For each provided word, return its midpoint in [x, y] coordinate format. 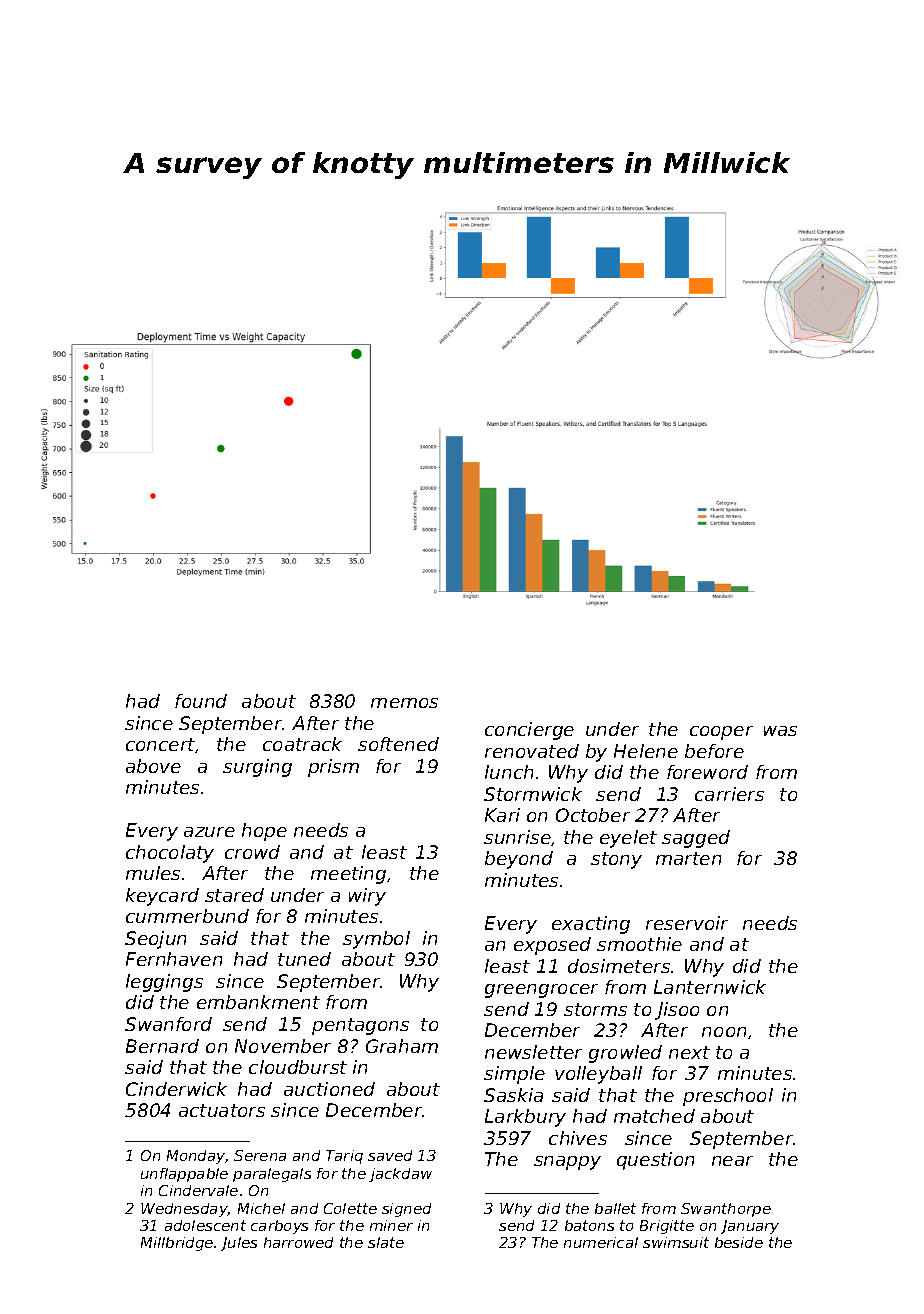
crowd [252, 852]
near [732, 1161]
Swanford [168, 1024]
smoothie [639, 944]
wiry [367, 897]
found [201, 701]
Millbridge [177, 1244]
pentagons [360, 1026]
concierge [529, 731]
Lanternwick [710, 987]
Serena [260, 1155]
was [780, 731]
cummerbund [187, 916]
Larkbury [525, 1118]
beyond [519, 860]
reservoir [687, 923]
